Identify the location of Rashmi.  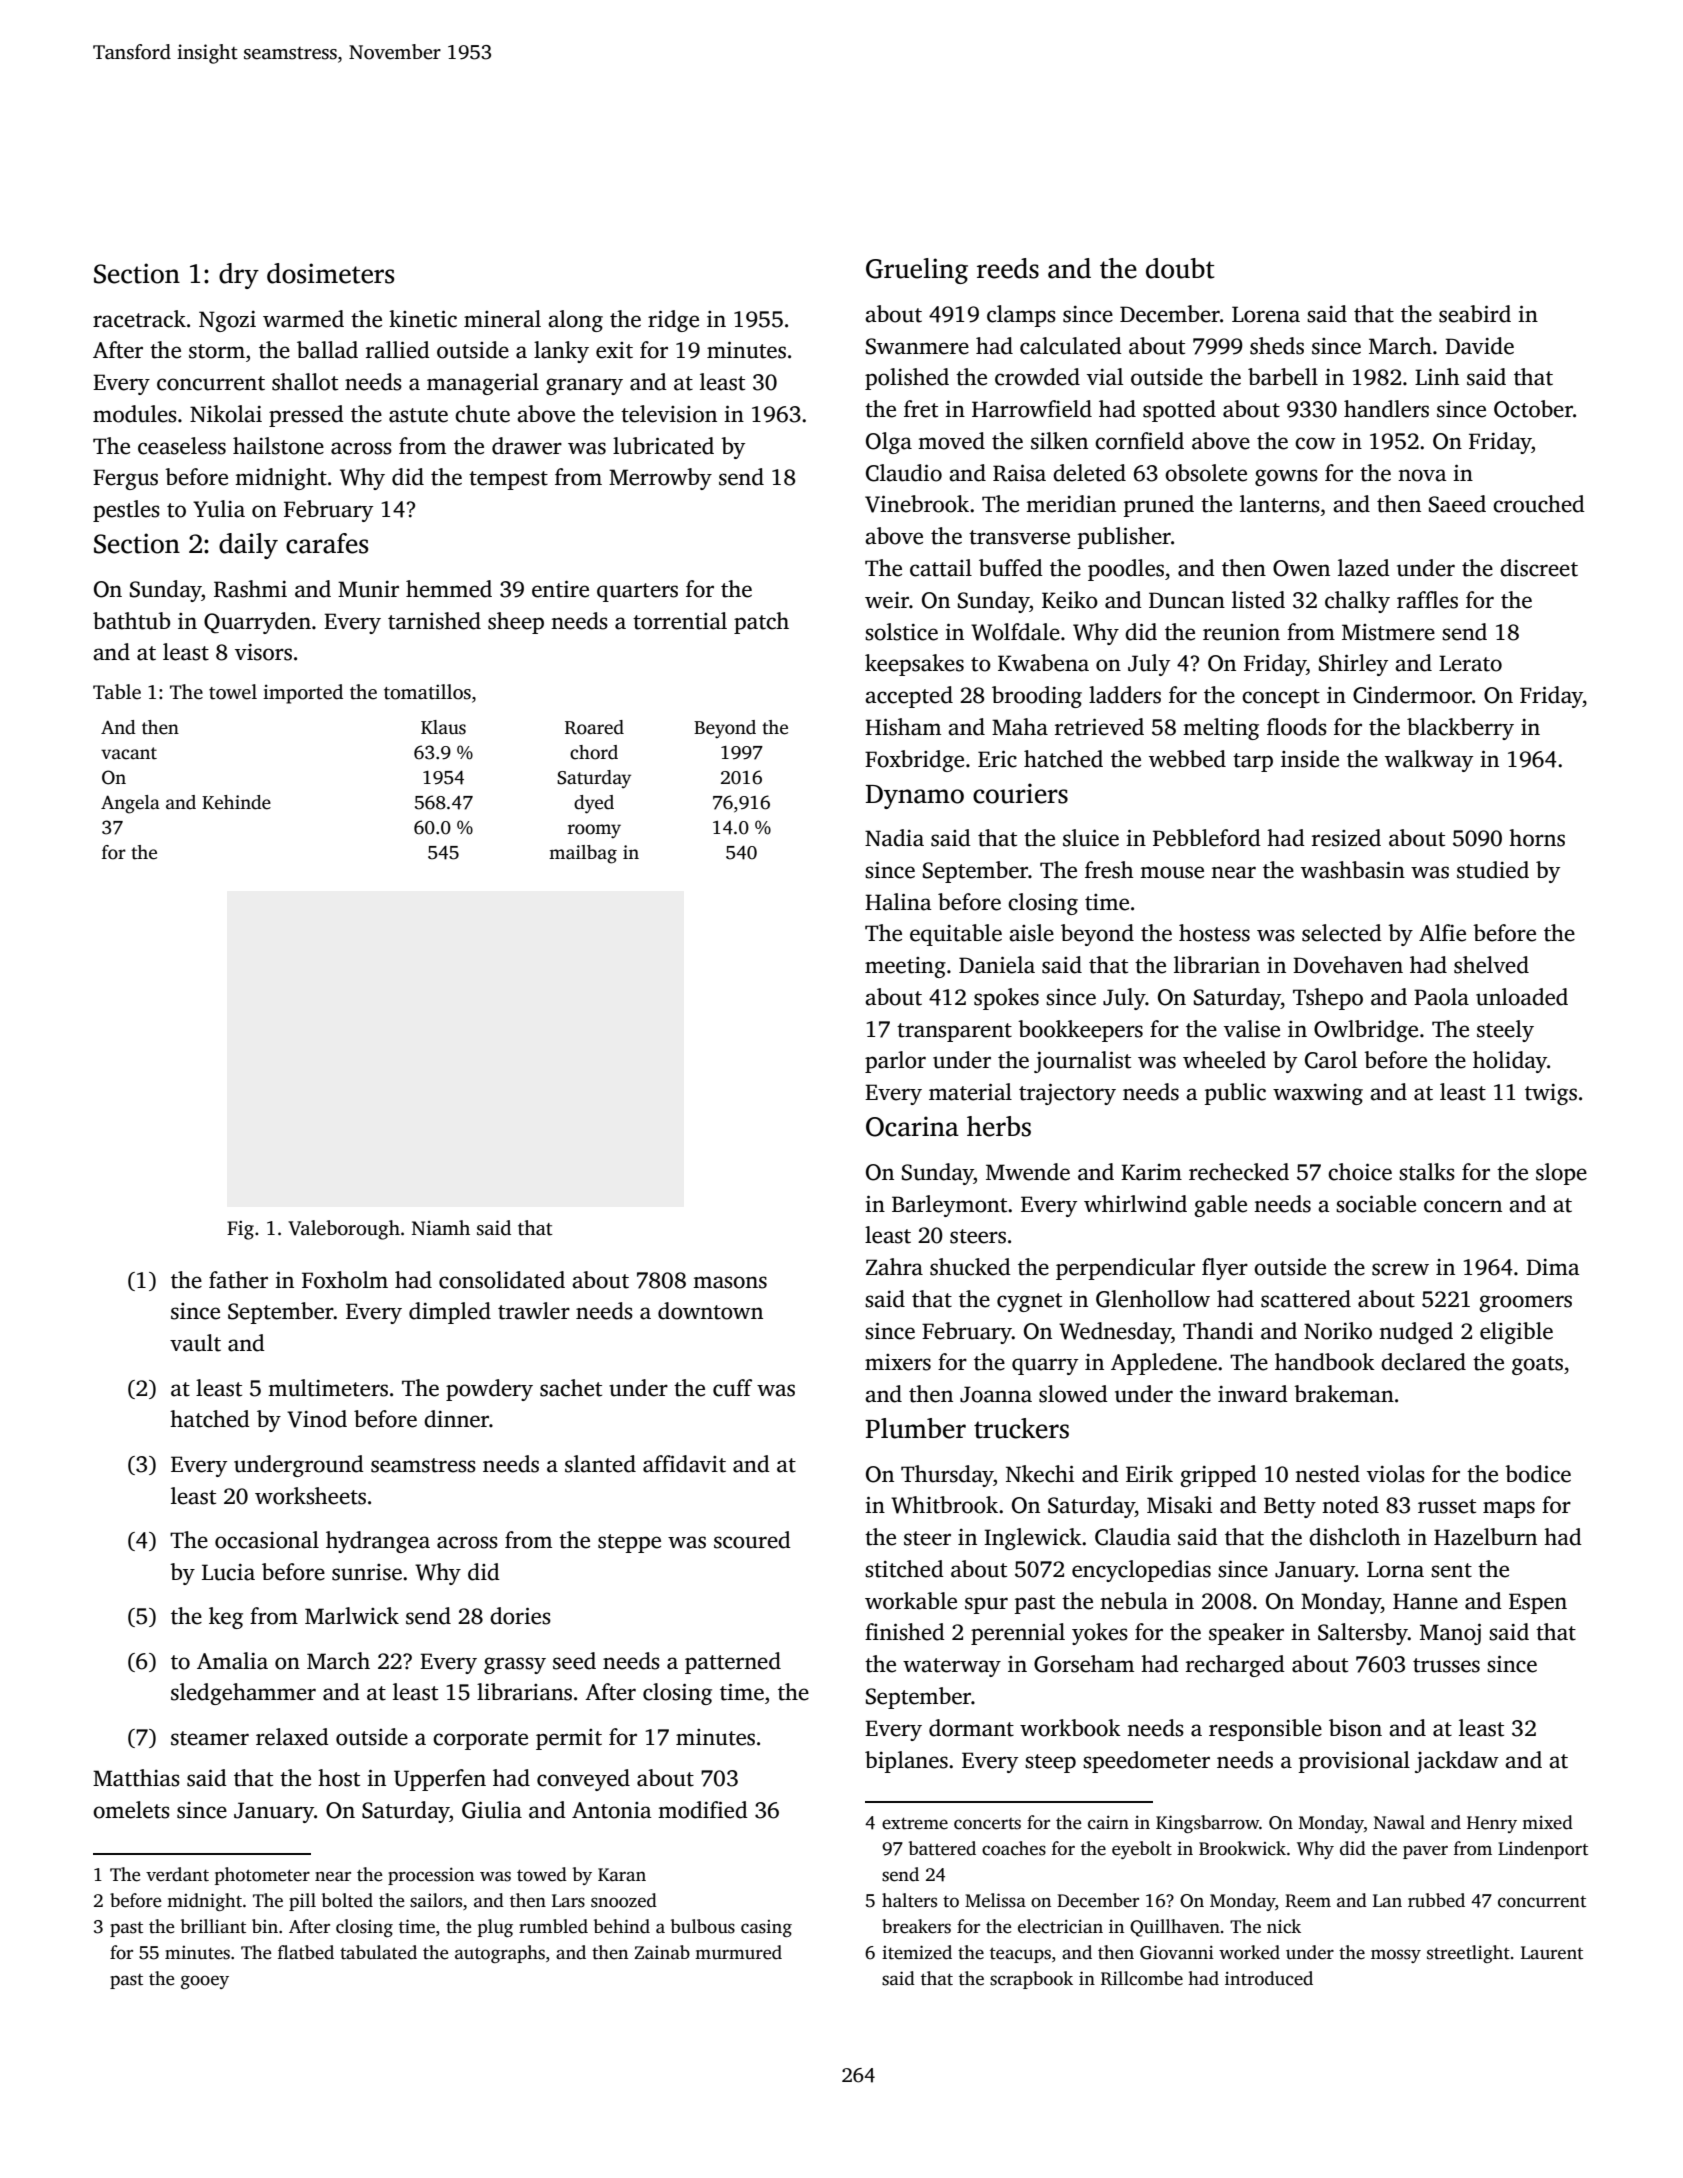
(250, 589).
